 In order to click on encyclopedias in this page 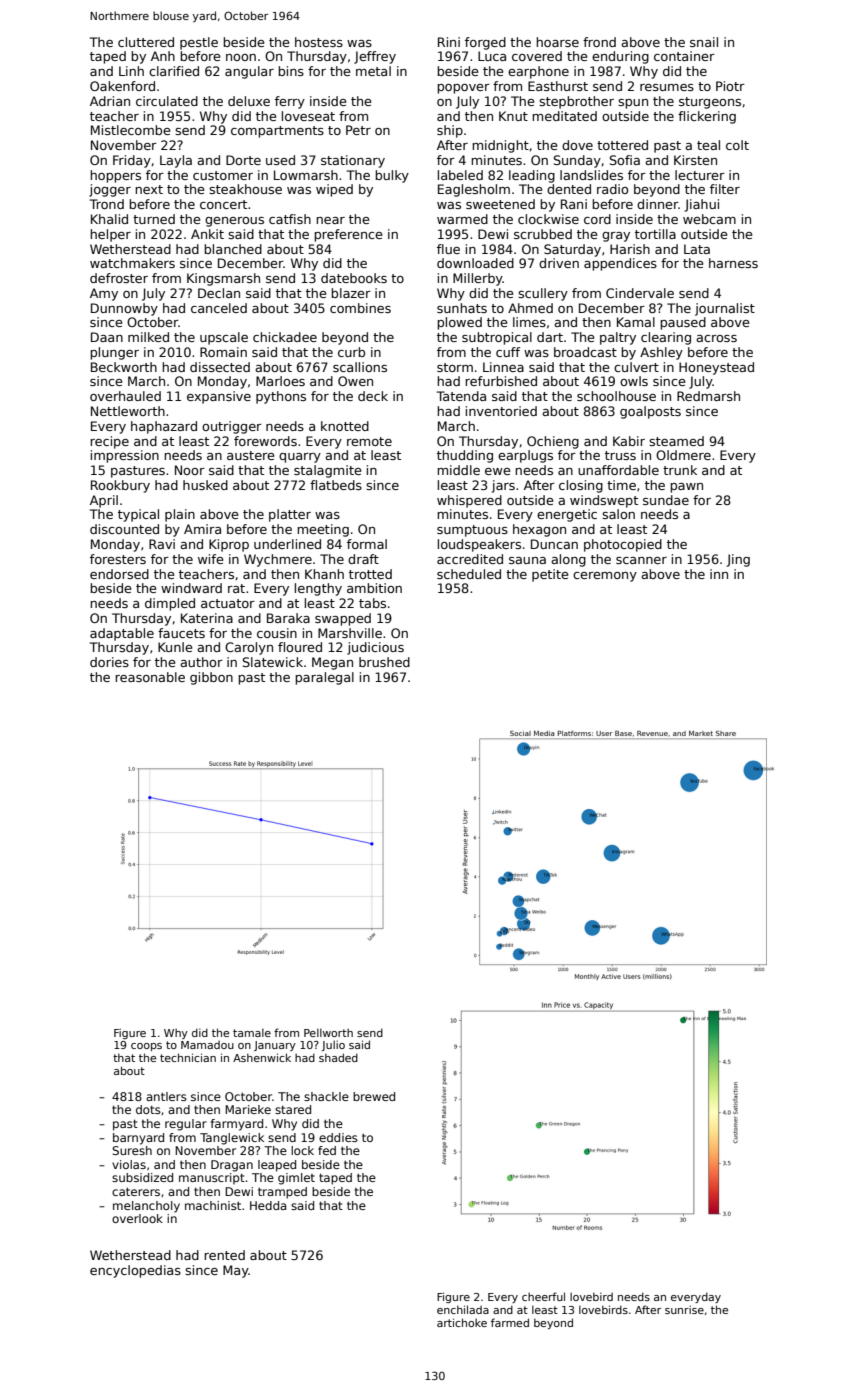, I will do `click(135, 1271)`.
